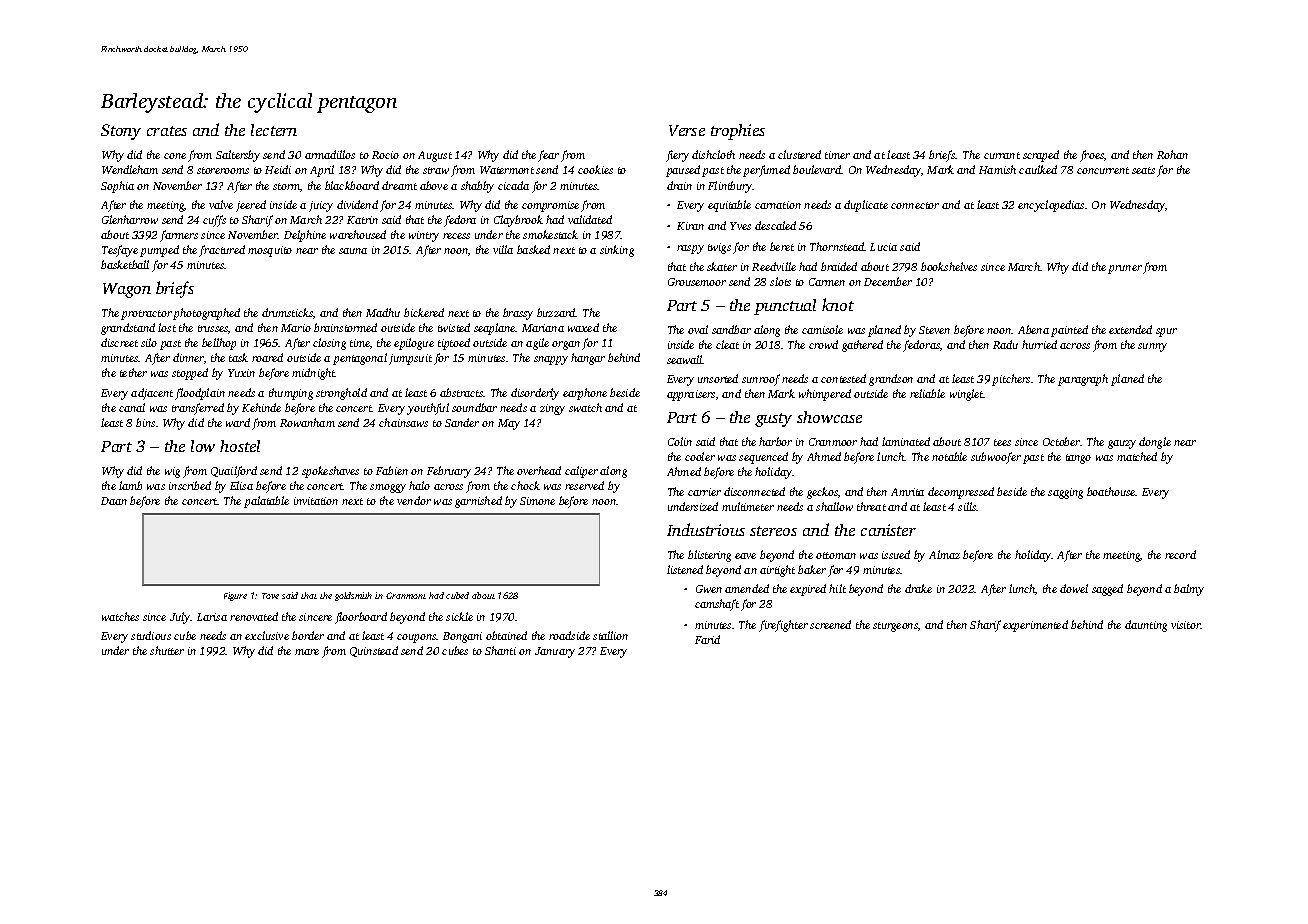 This page has height=924, width=1308. I want to click on earphone, so click(585, 394).
